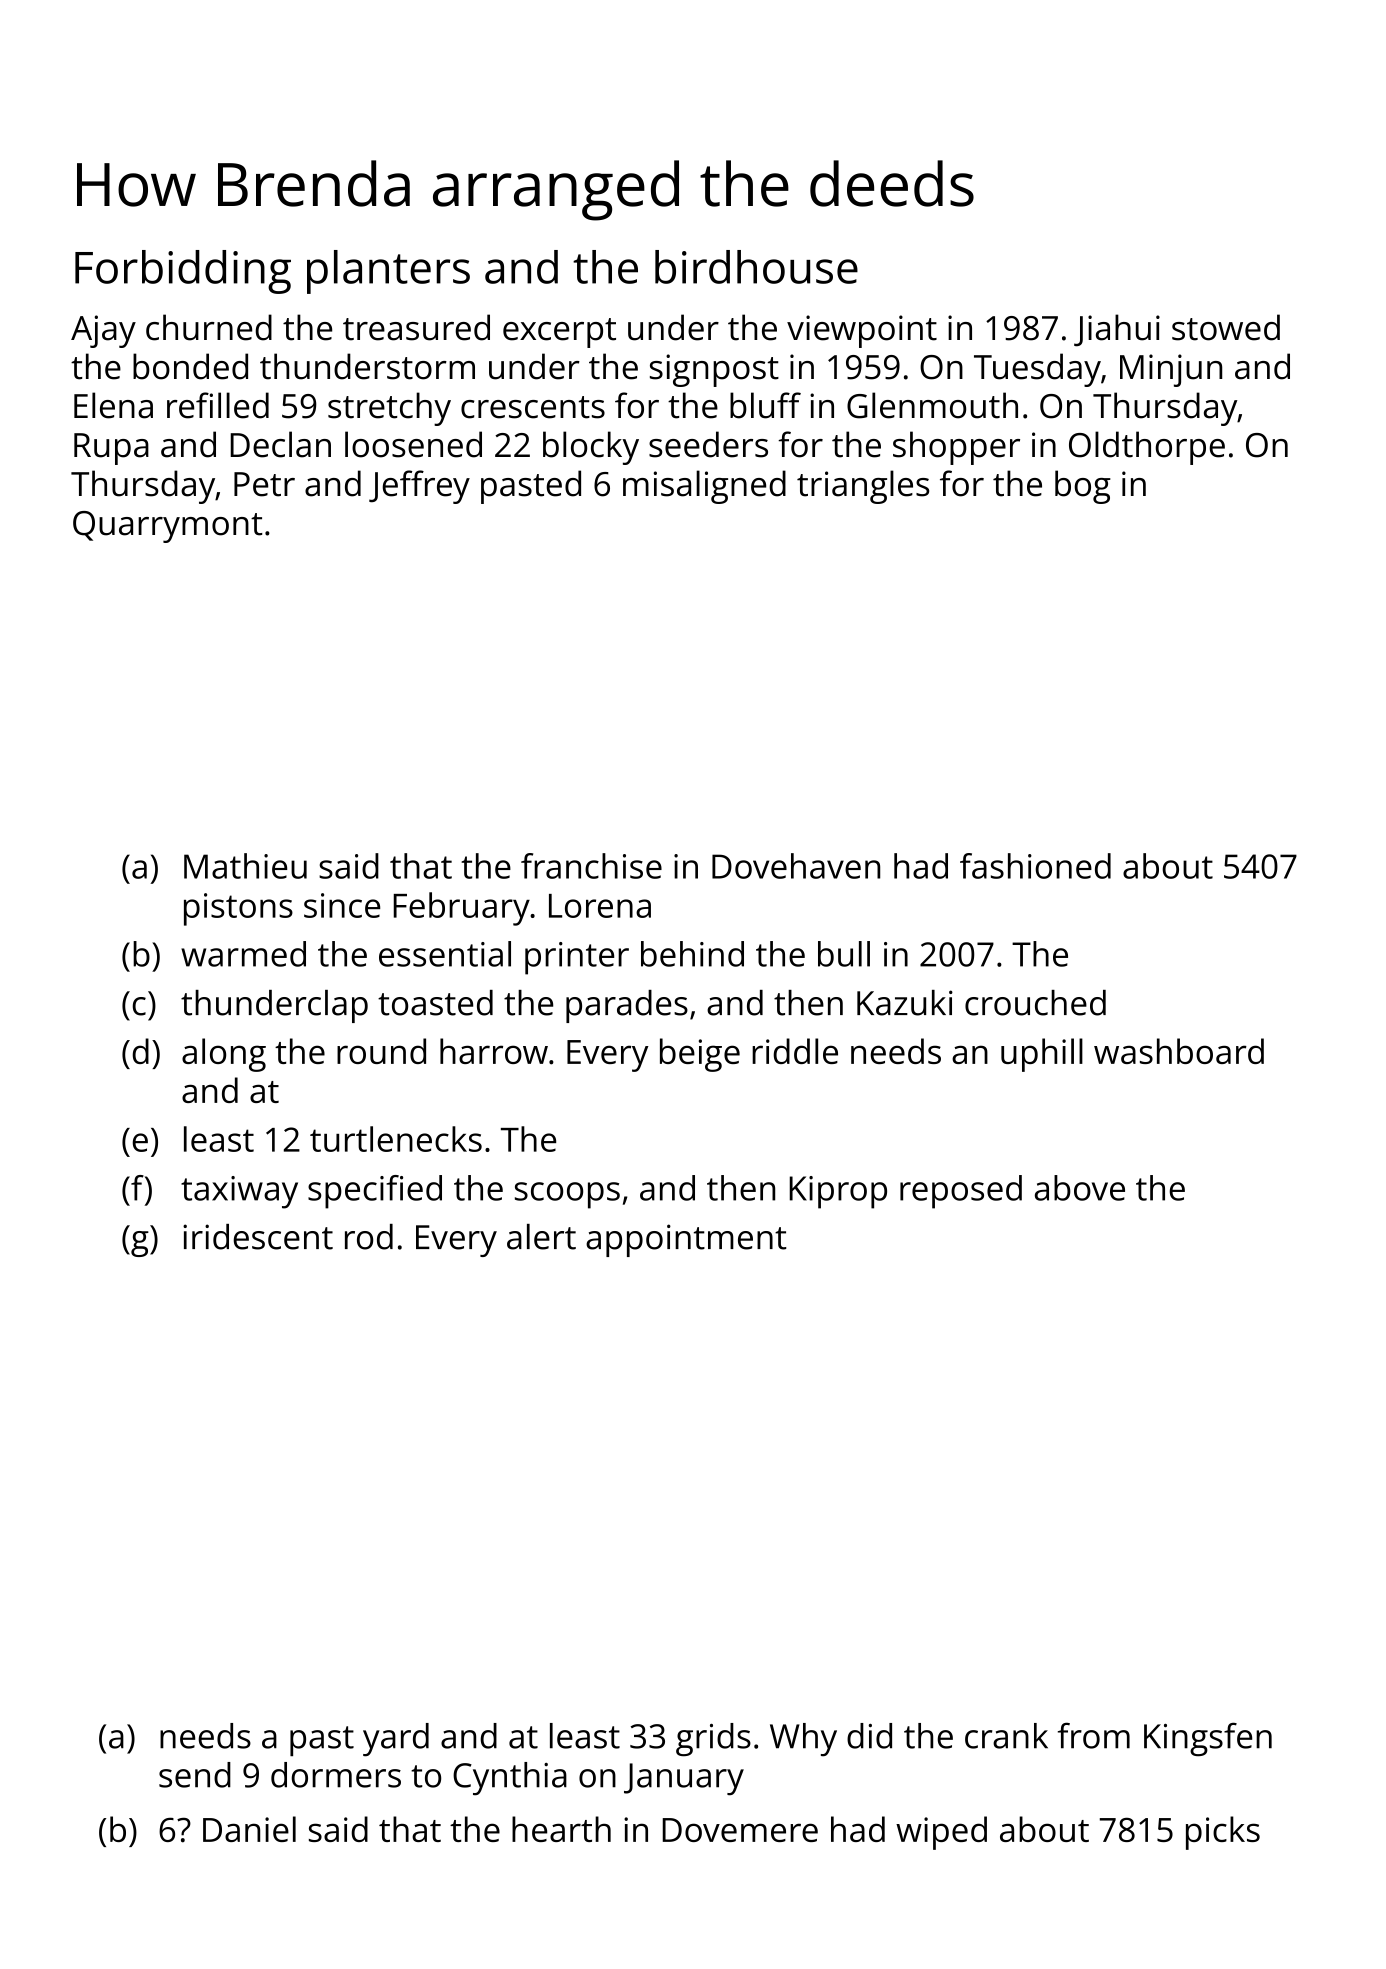  I want to click on stowed, so click(1226, 327).
